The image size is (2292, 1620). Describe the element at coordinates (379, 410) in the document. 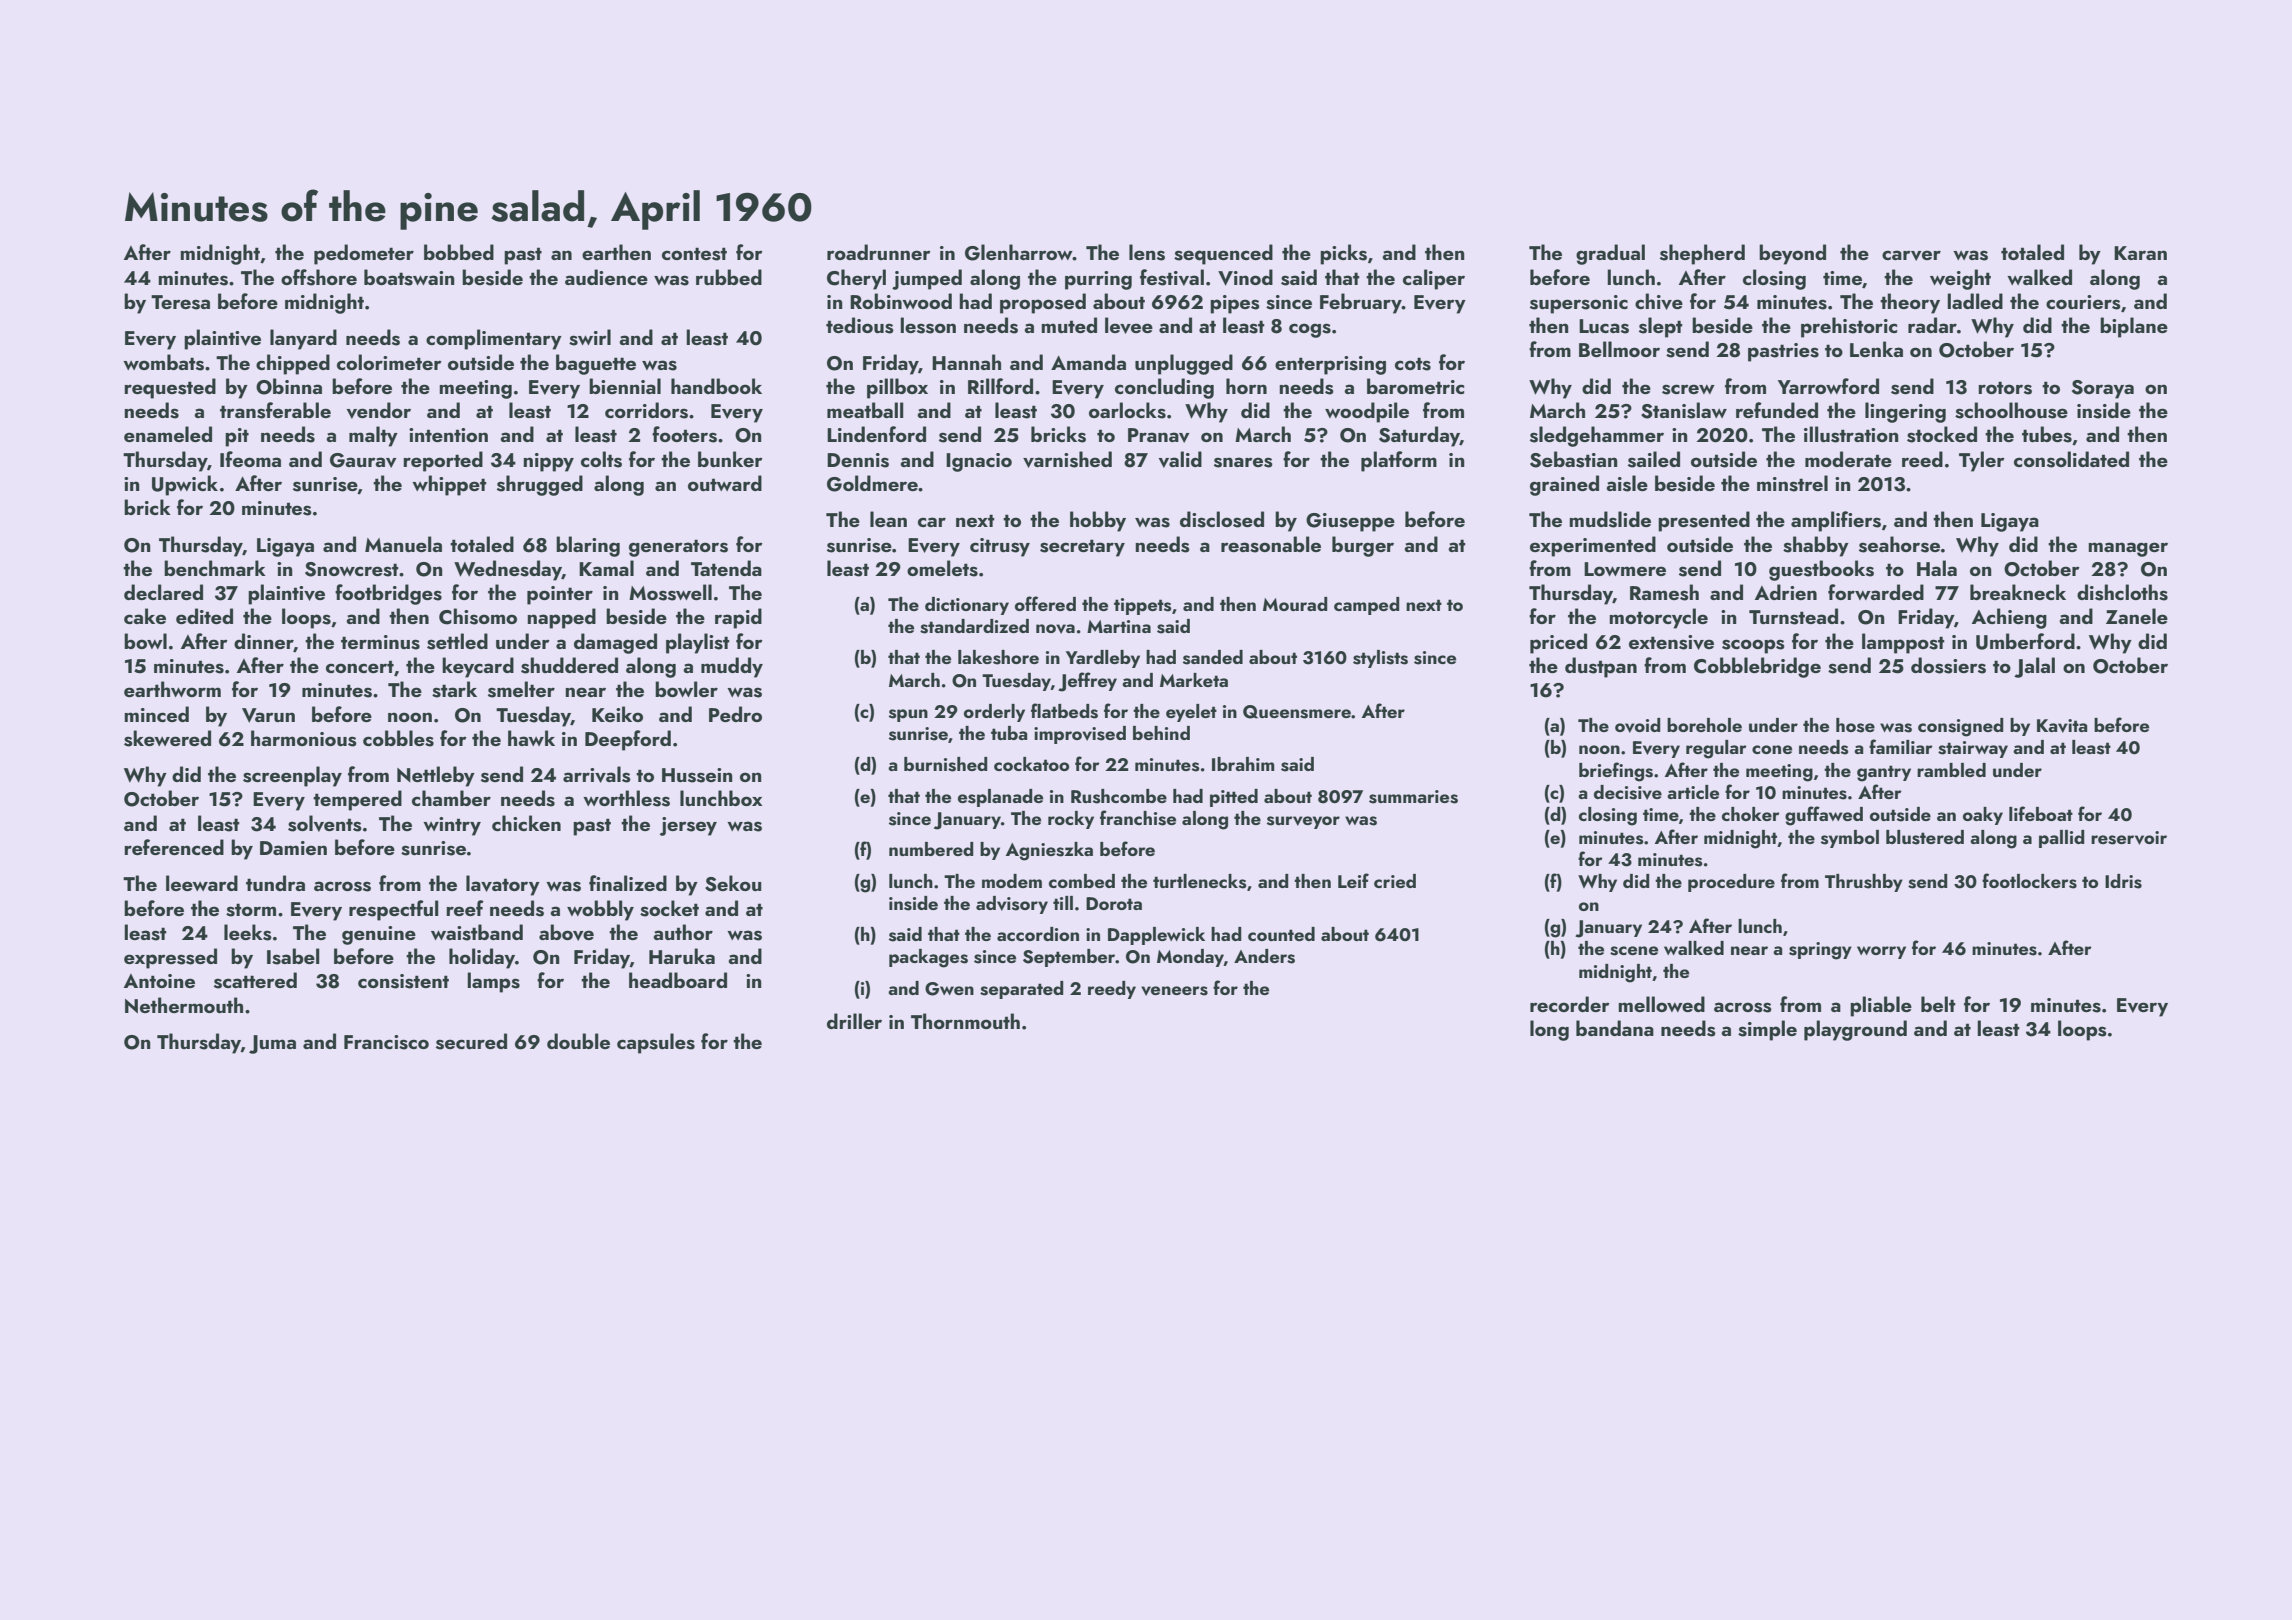

I see `vendor` at that location.
